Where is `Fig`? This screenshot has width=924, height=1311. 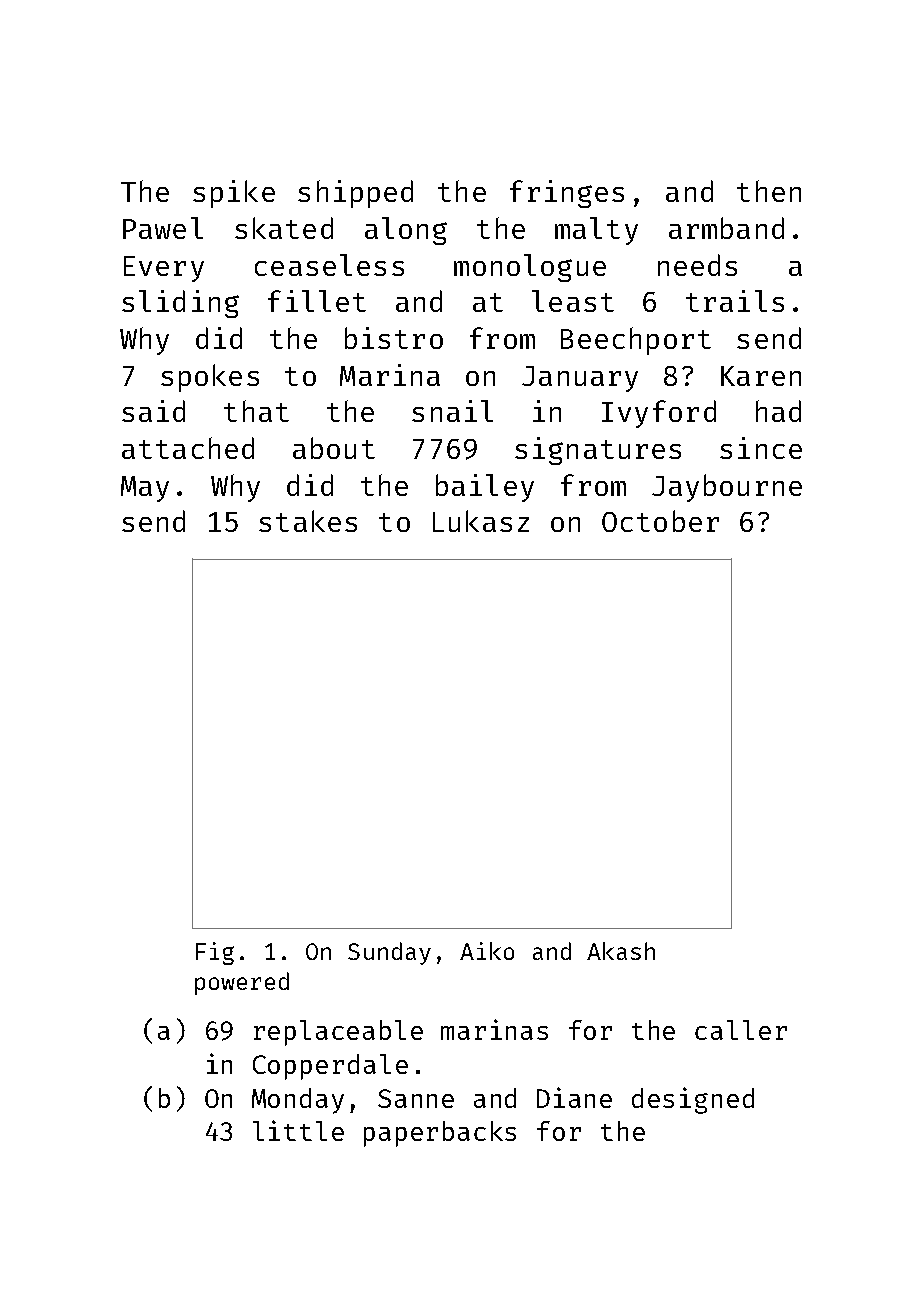
Fig is located at coordinates (215, 953).
